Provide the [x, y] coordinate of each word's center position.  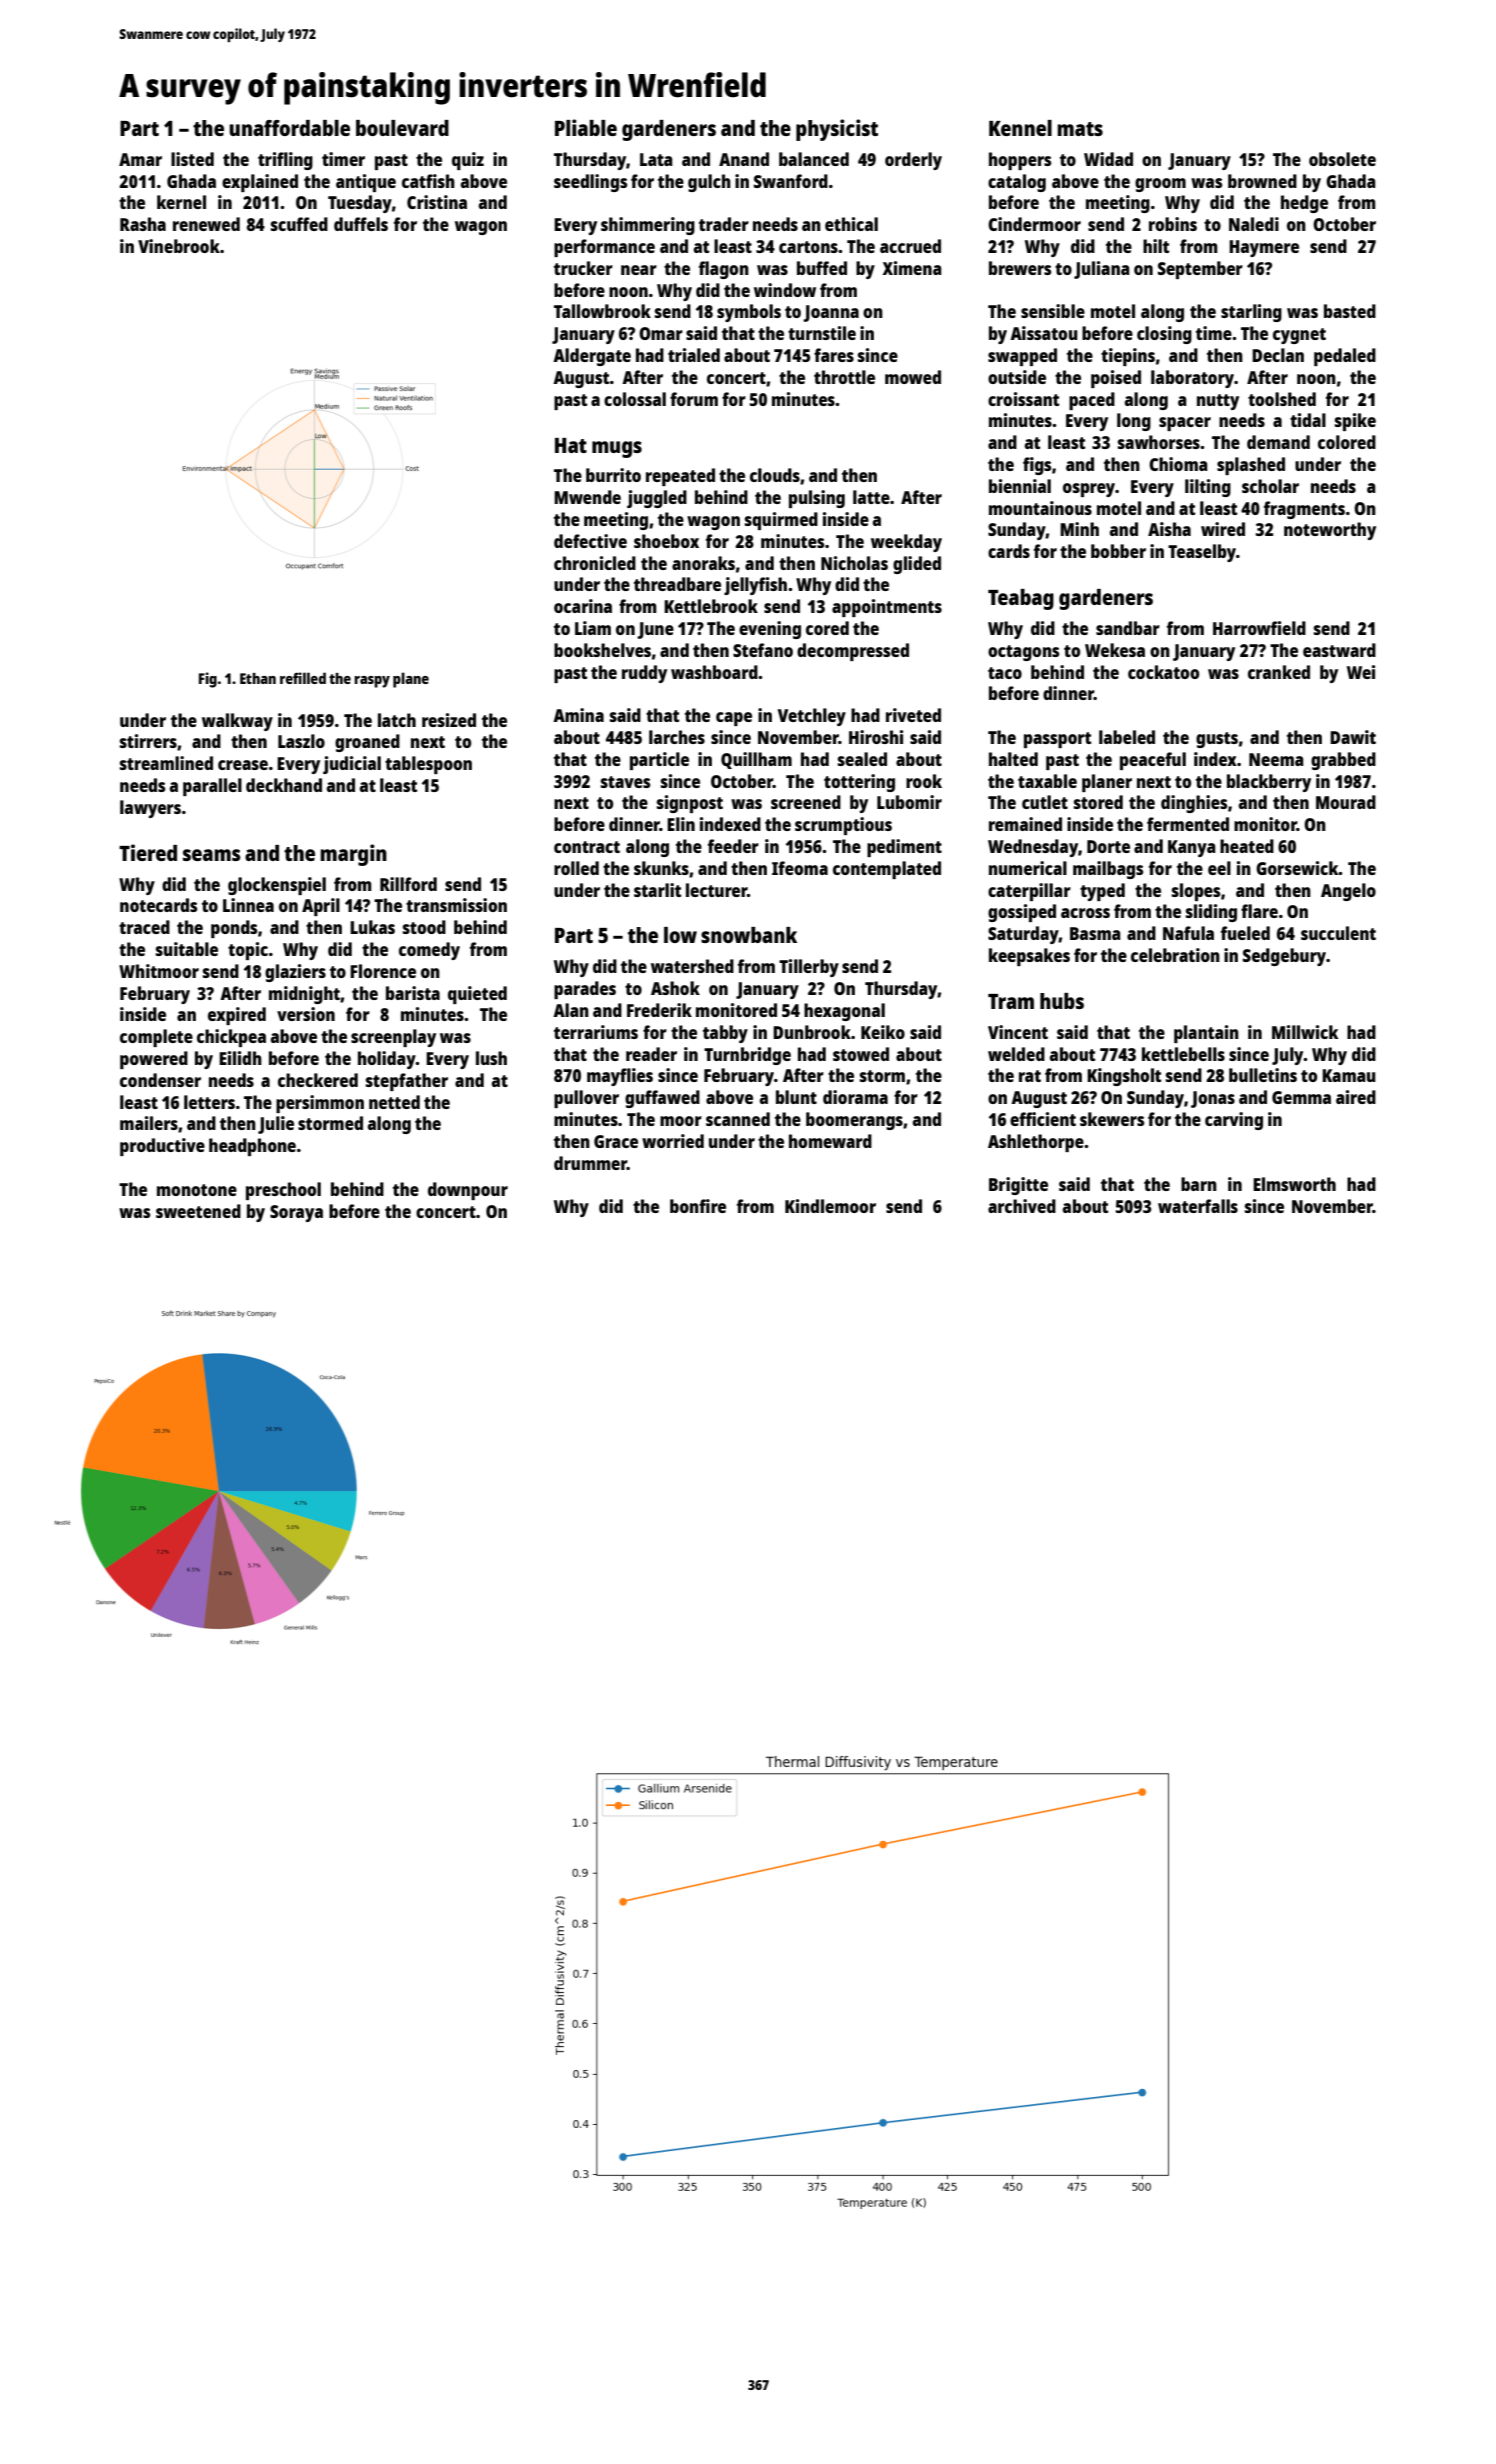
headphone [252, 1147]
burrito [613, 475]
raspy [372, 682]
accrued [910, 246]
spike [1355, 422]
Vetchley [812, 717]
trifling [285, 161]
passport [1057, 740]
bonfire [698, 1206]
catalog [1017, 183]
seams [212, 855]
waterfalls [1198, 1206]
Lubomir [909, 802]
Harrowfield [1259, 628]
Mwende [587, 497]
